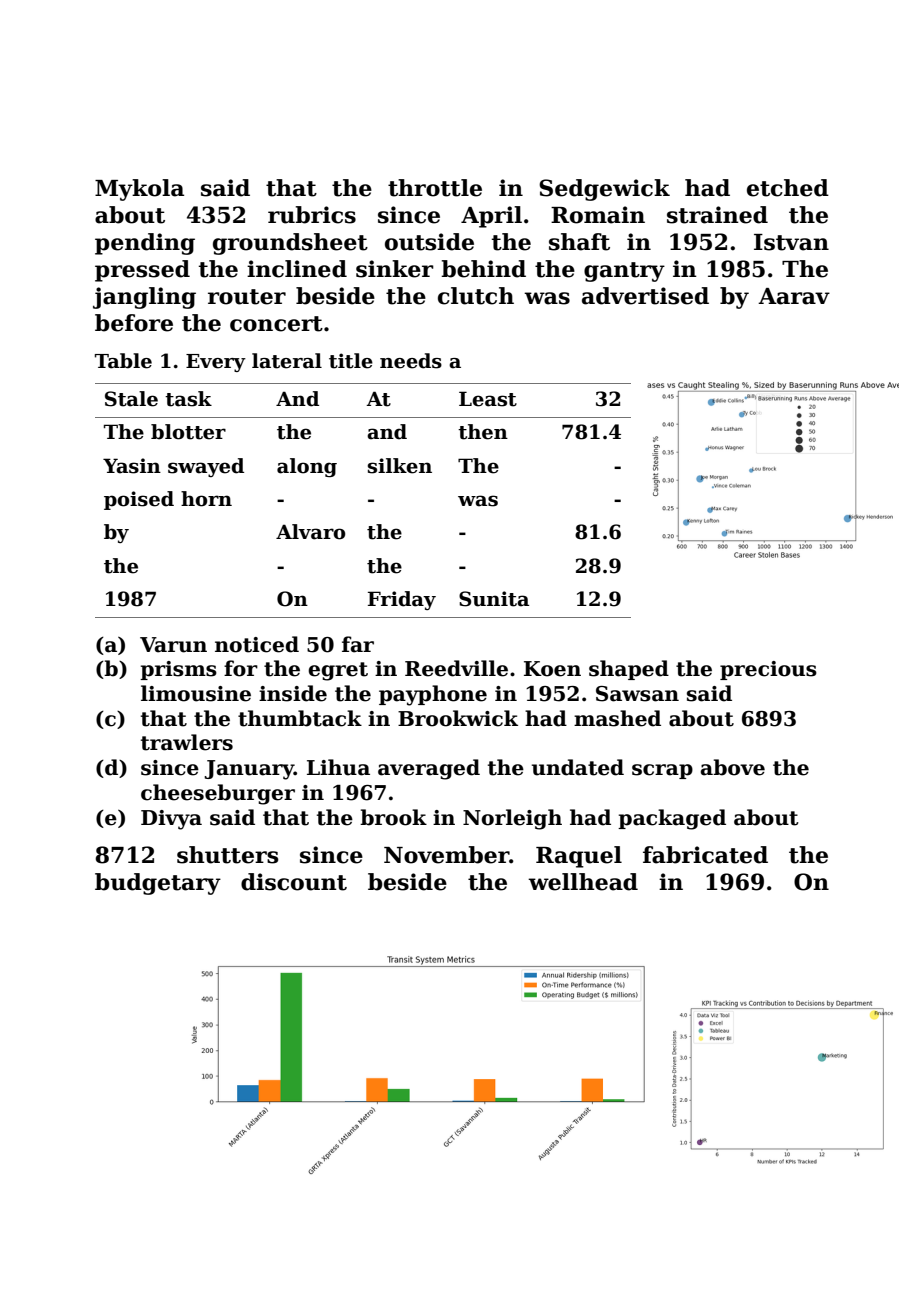 This screenshot has height=1311, width=924. What do you see at coordinates (578, 767) in the screenshot?
I see `undated` at bounding box center [578, 767].
